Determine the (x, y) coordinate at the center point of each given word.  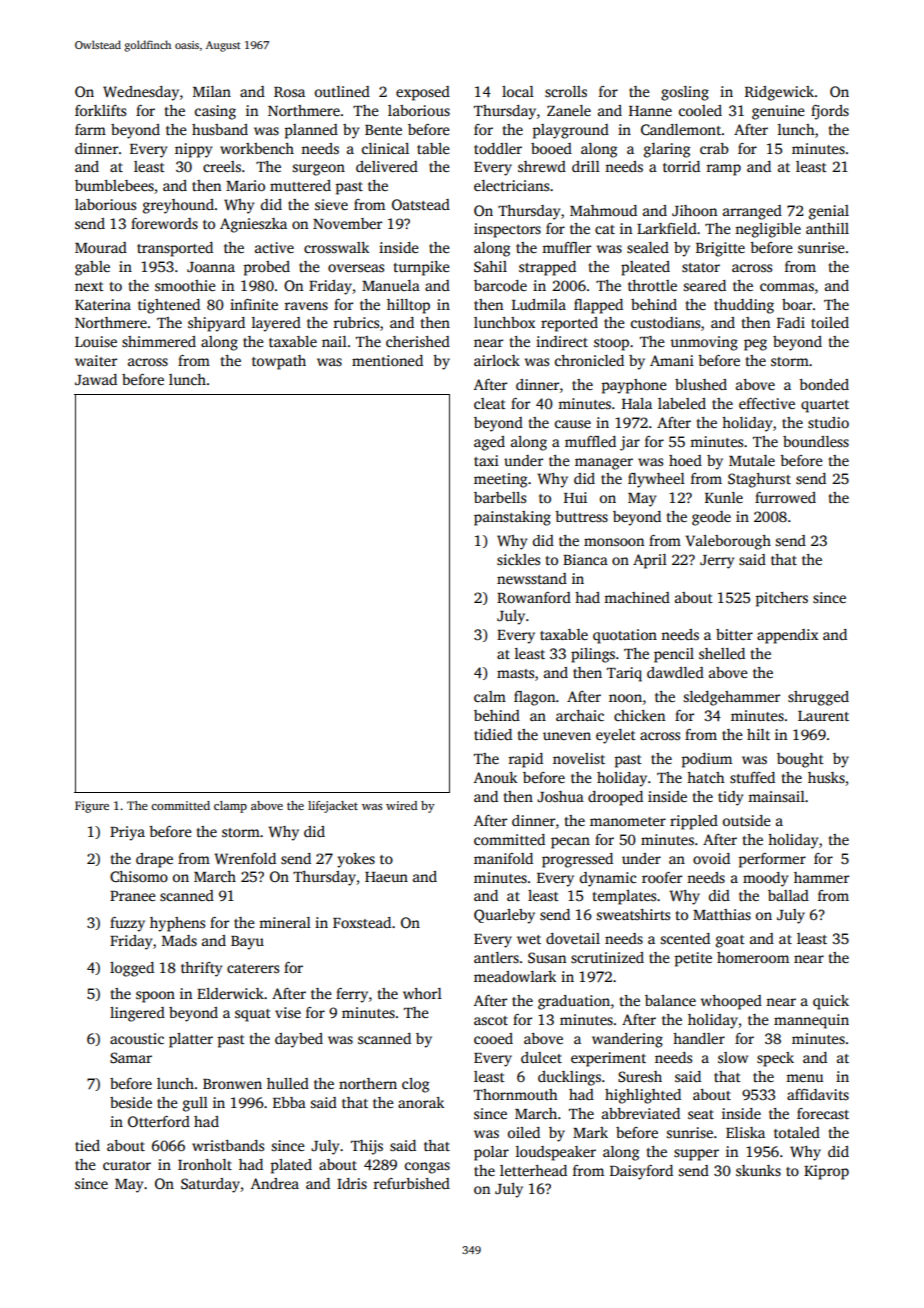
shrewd (542, 166)
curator (127, 1165)
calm (490, 696)
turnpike (422, 268)
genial (829, 212)
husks (826, 777)
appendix (787, 636)
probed (267, 268)
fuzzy (127, 924)
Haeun (386, 877)
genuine (778, 112)
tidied (493, 734)
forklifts (100, 110)
